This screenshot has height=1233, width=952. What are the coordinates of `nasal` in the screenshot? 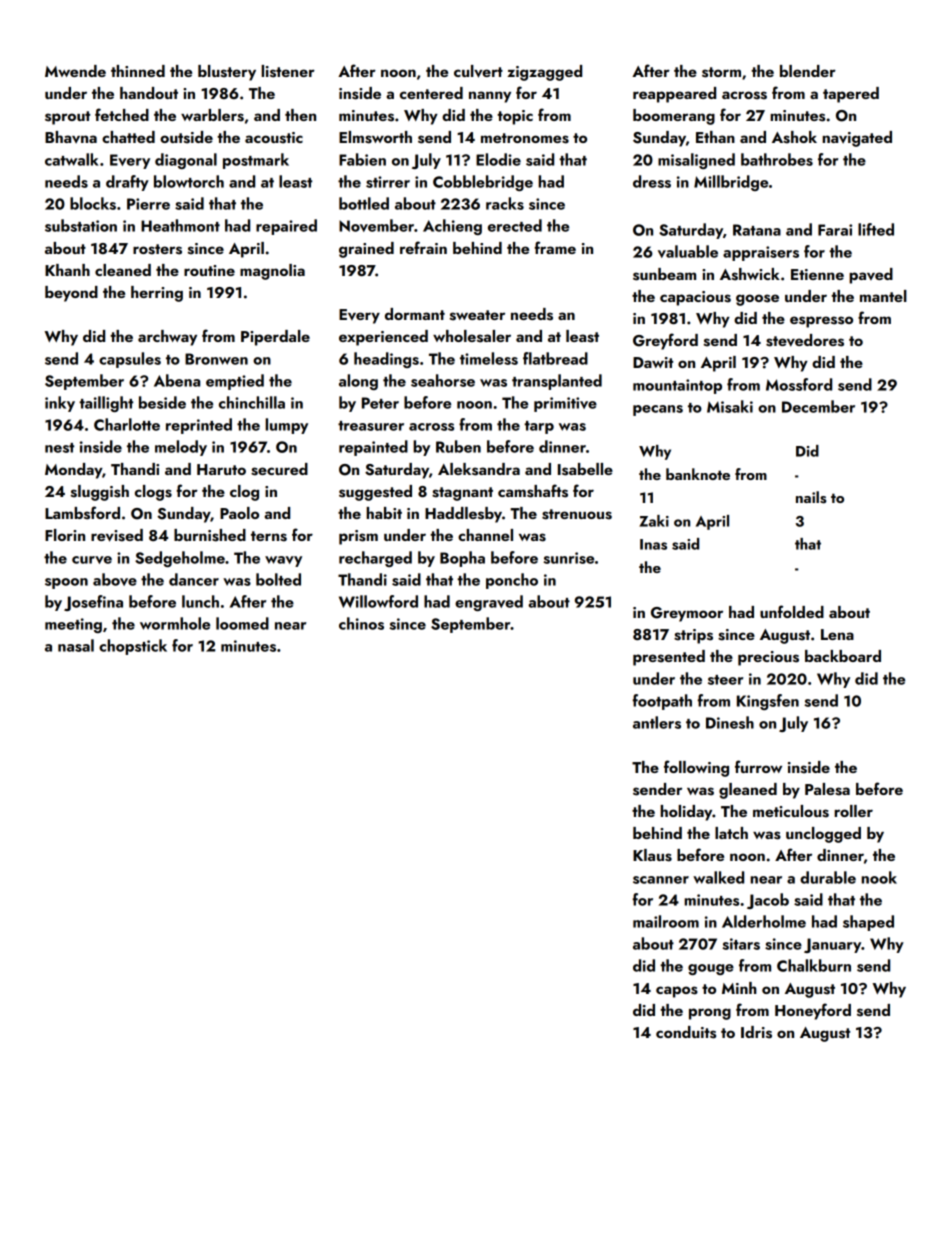 It's located at (76, 645).
